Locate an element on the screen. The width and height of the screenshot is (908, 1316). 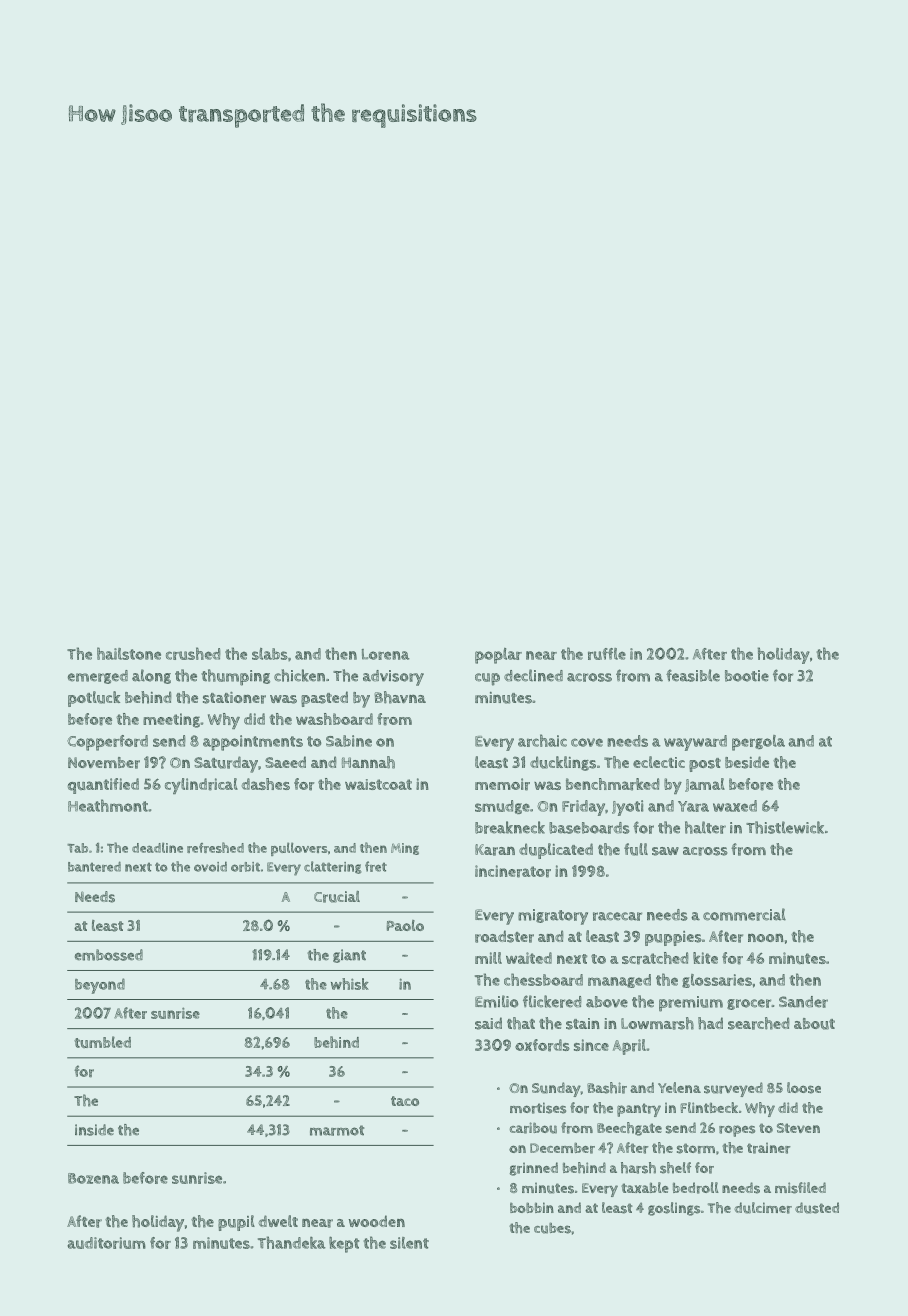
whisk is located at coordinates (350, 984).
